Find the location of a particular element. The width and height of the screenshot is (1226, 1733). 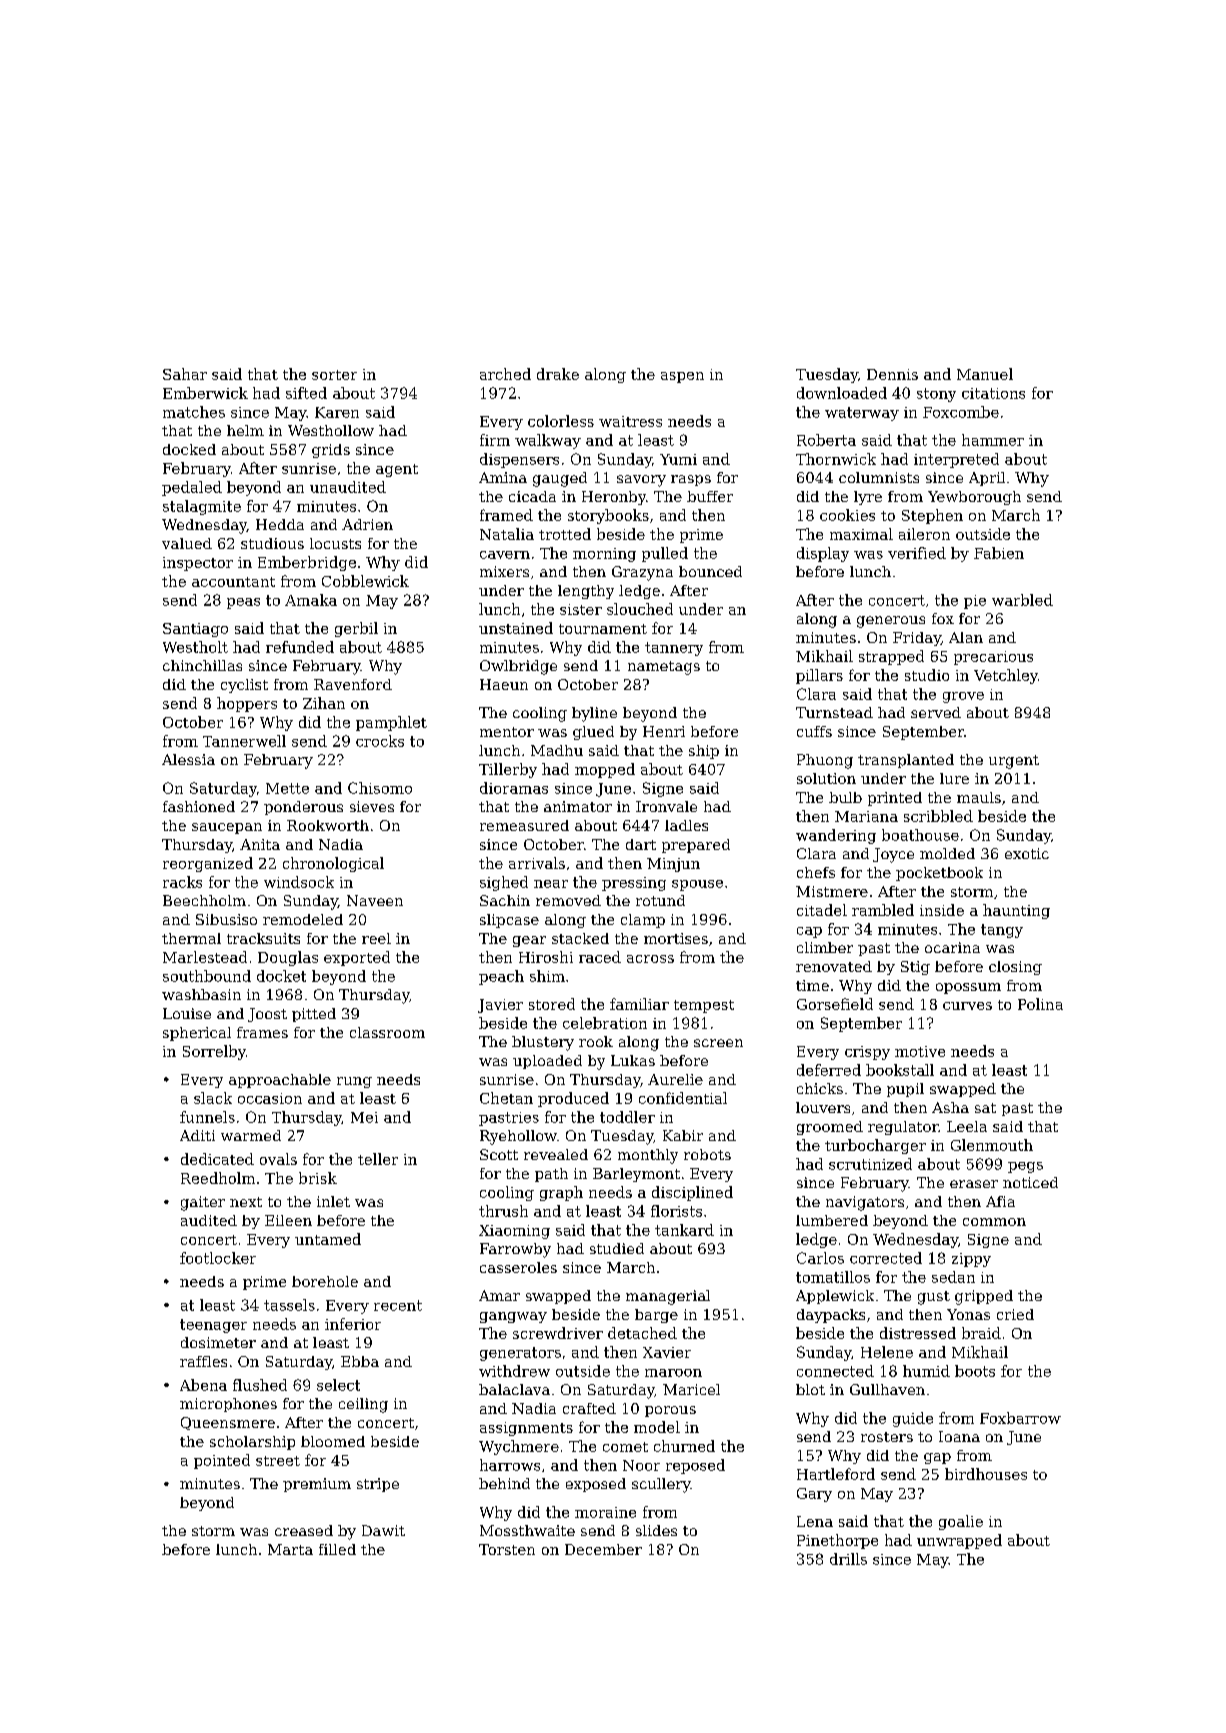

Louise is located at coordinates (187, 1013).
